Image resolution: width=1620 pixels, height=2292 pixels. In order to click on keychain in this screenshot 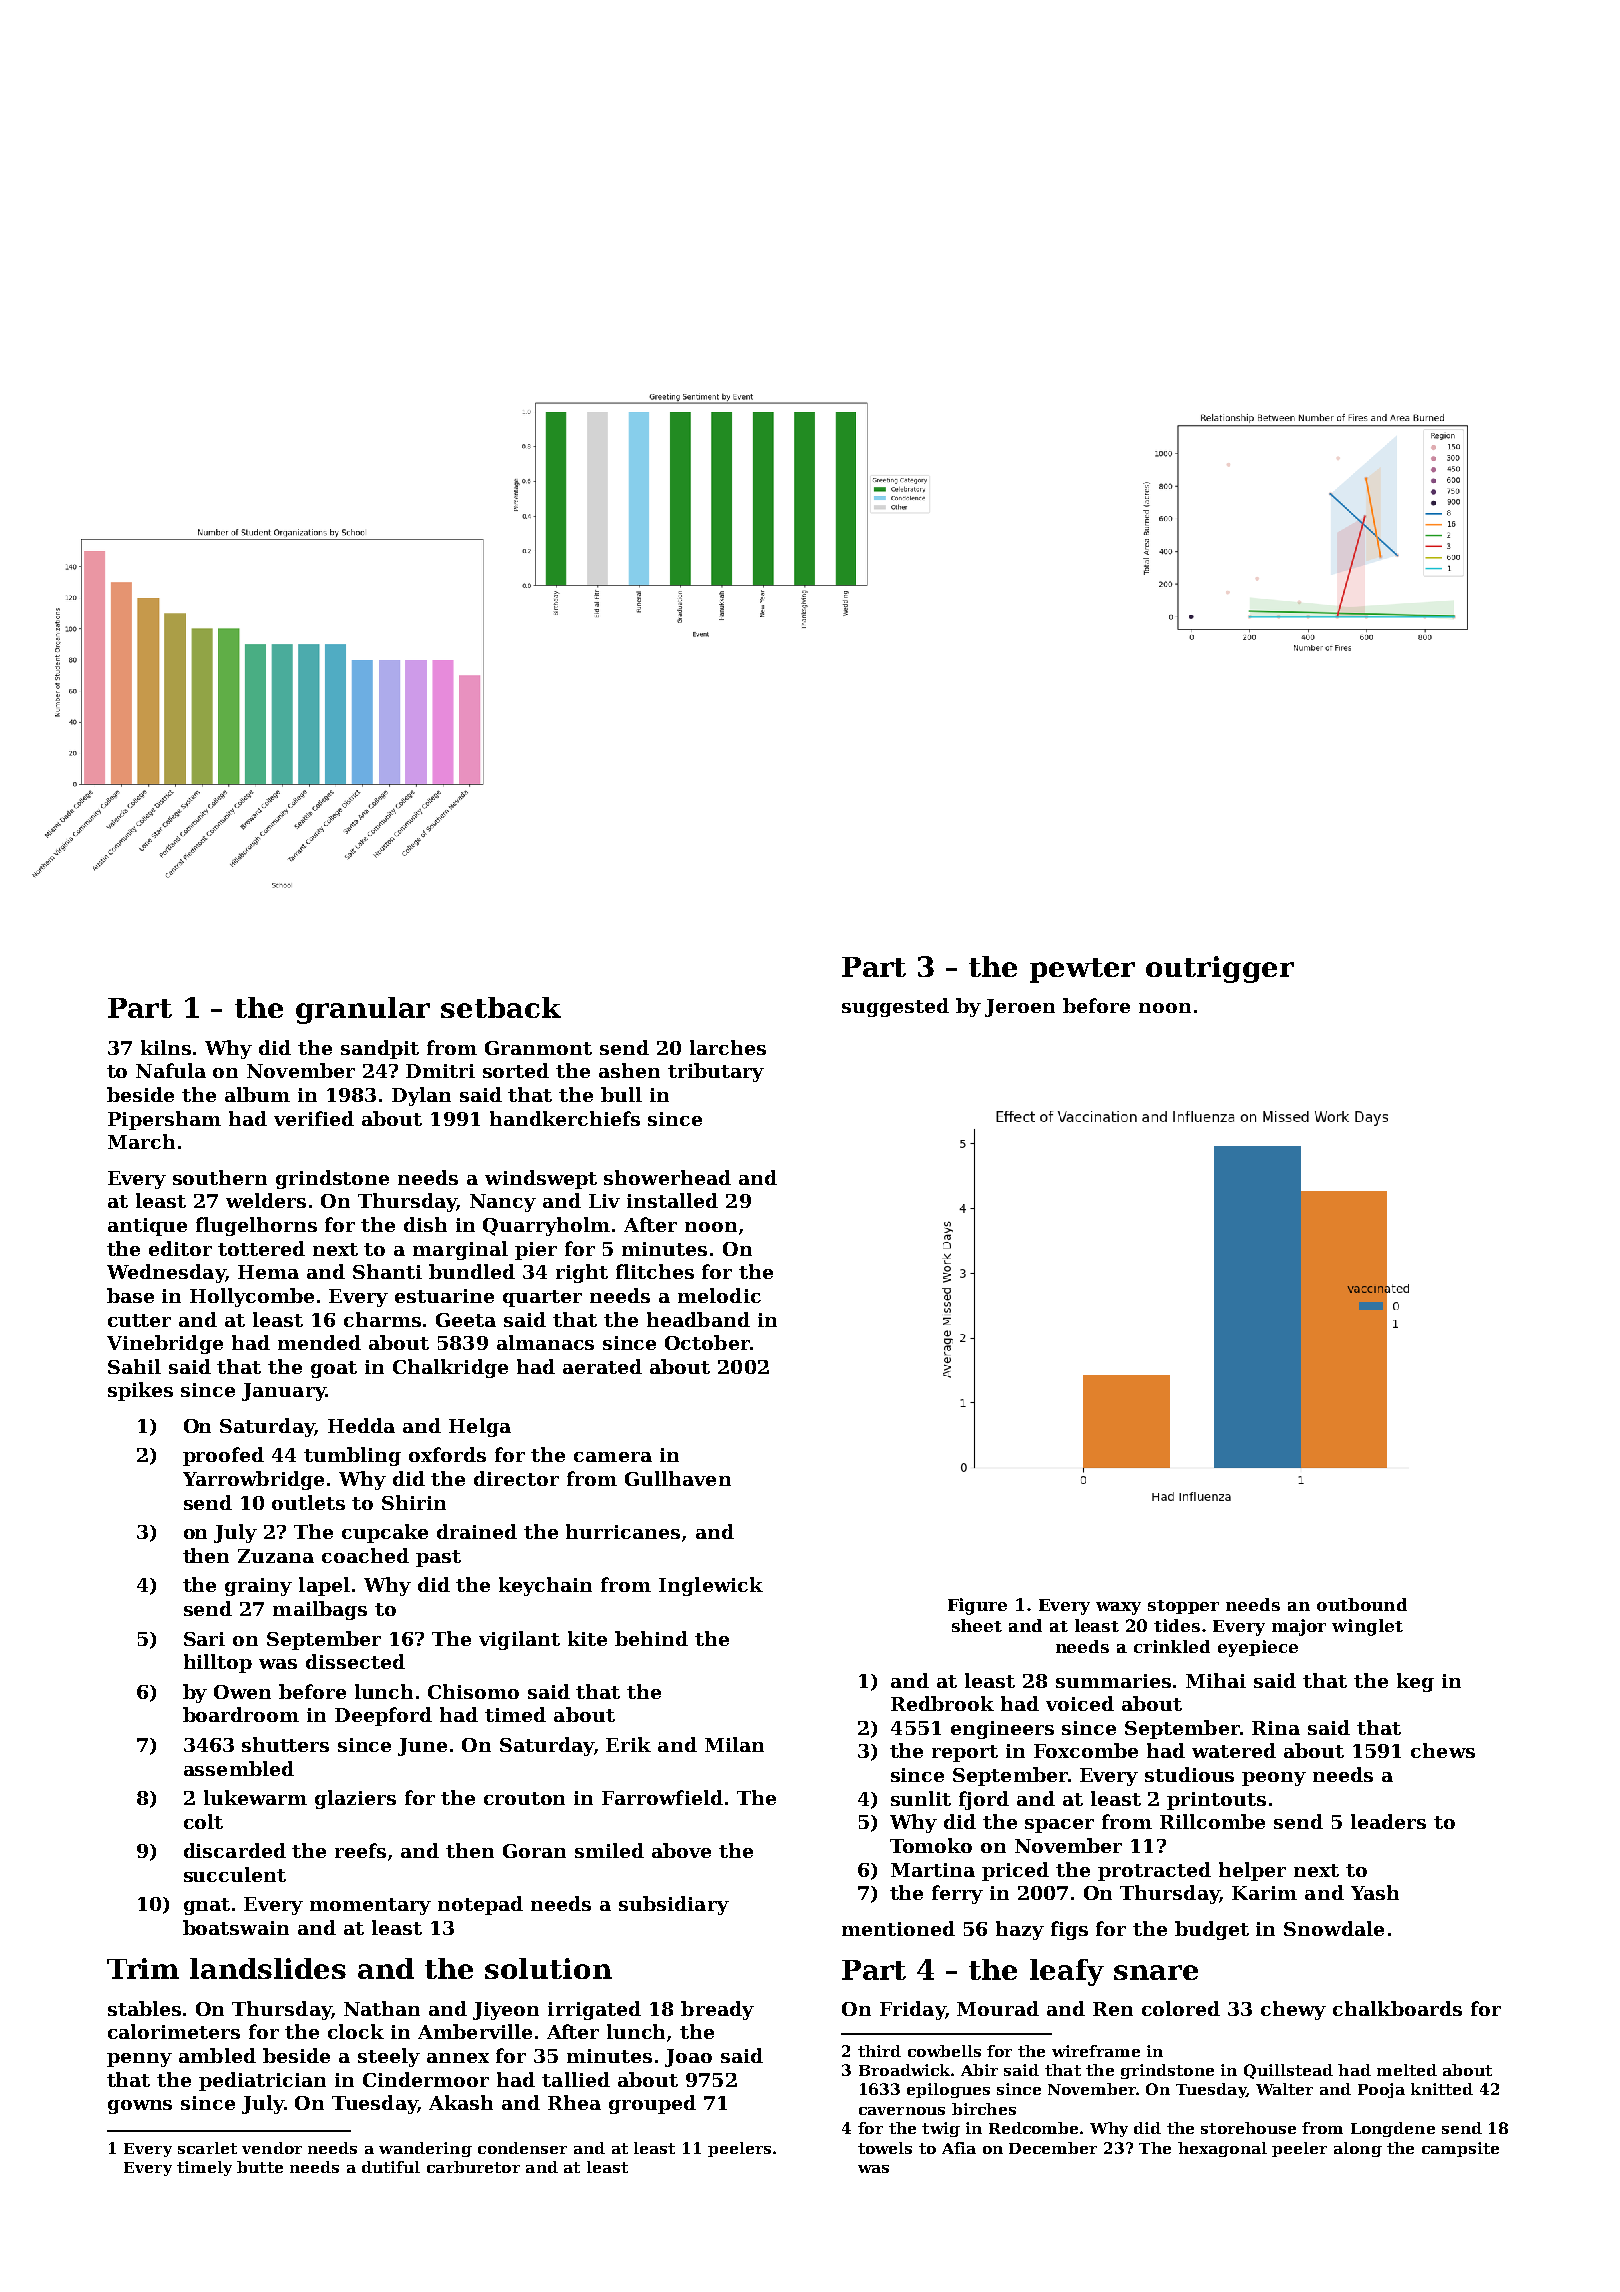, I will do `click(545, 1586)`.
